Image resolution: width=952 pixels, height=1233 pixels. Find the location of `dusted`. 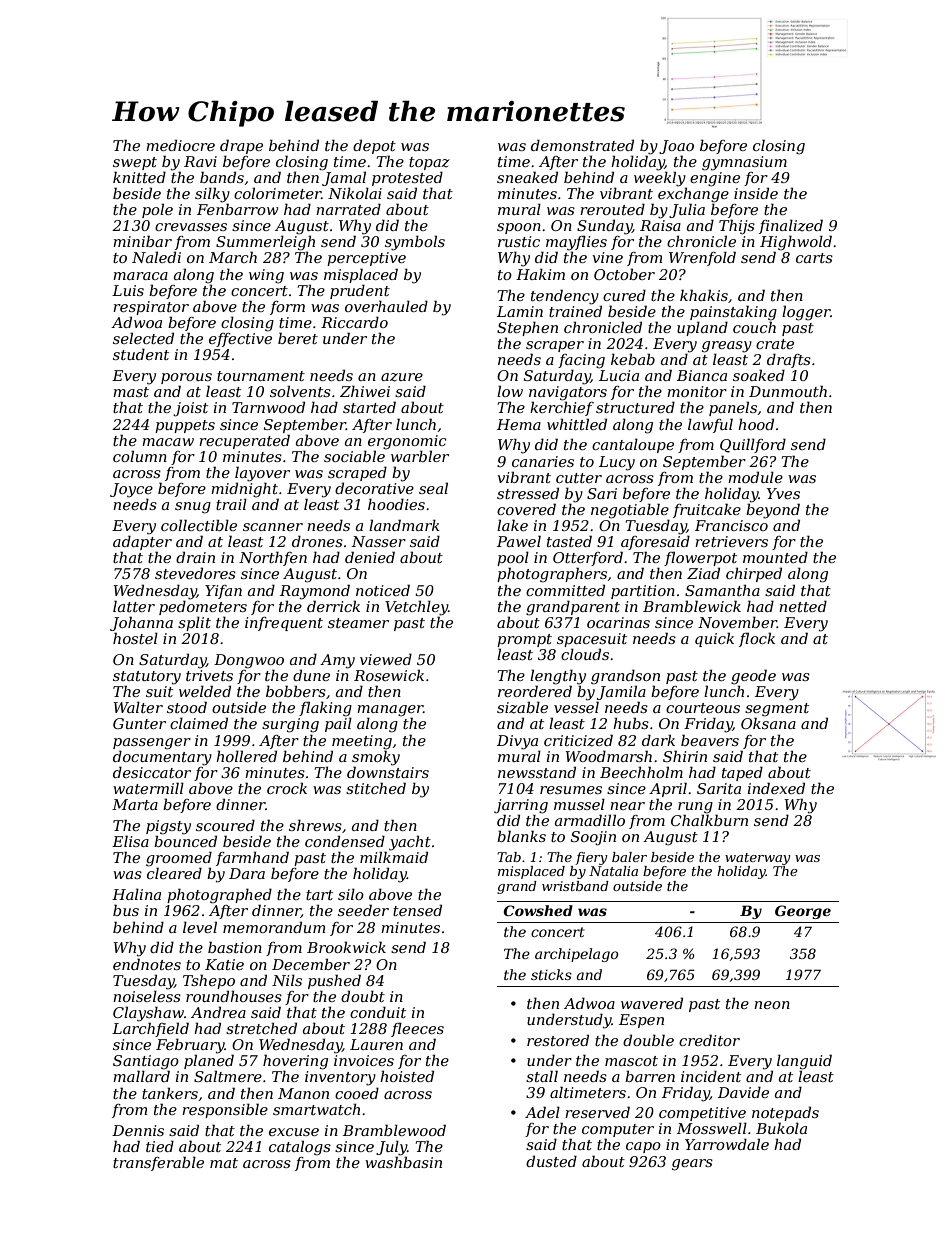

dusted is located at coordinates (551, 1161).
